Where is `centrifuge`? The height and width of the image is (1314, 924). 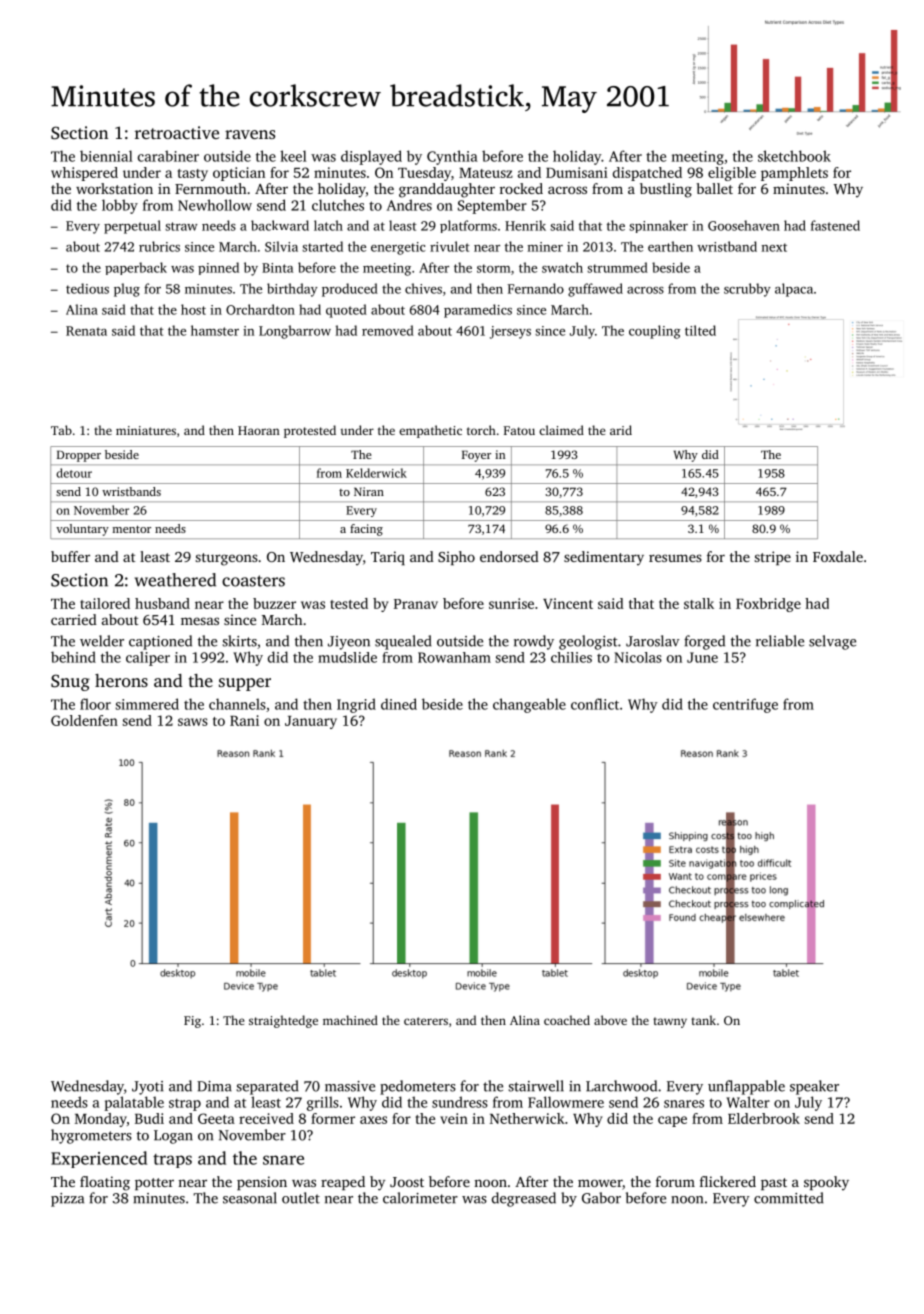 centrifuge is located at coordinates (745, 705).
